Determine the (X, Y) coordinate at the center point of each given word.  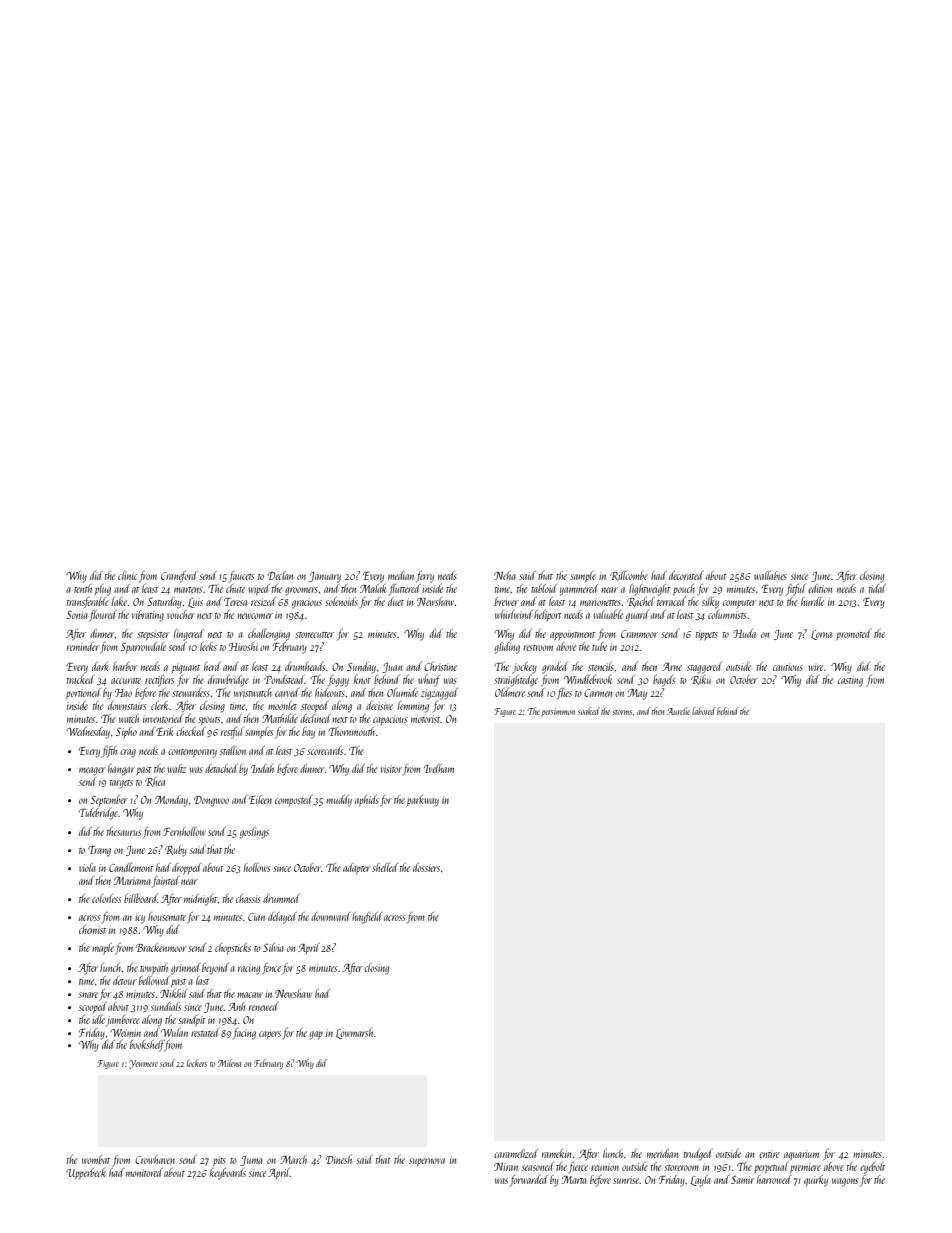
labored (704, 711)
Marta (574, 1180)
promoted (853, 635)
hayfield (367, 918)
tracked (81, 679)
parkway (423, 801)
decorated (686, 575)
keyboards (228, 1174)
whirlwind (514, 614)
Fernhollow (184, 831)
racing (249, 969)
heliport (548, 615)
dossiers (426, 867)
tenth (83, 588)
